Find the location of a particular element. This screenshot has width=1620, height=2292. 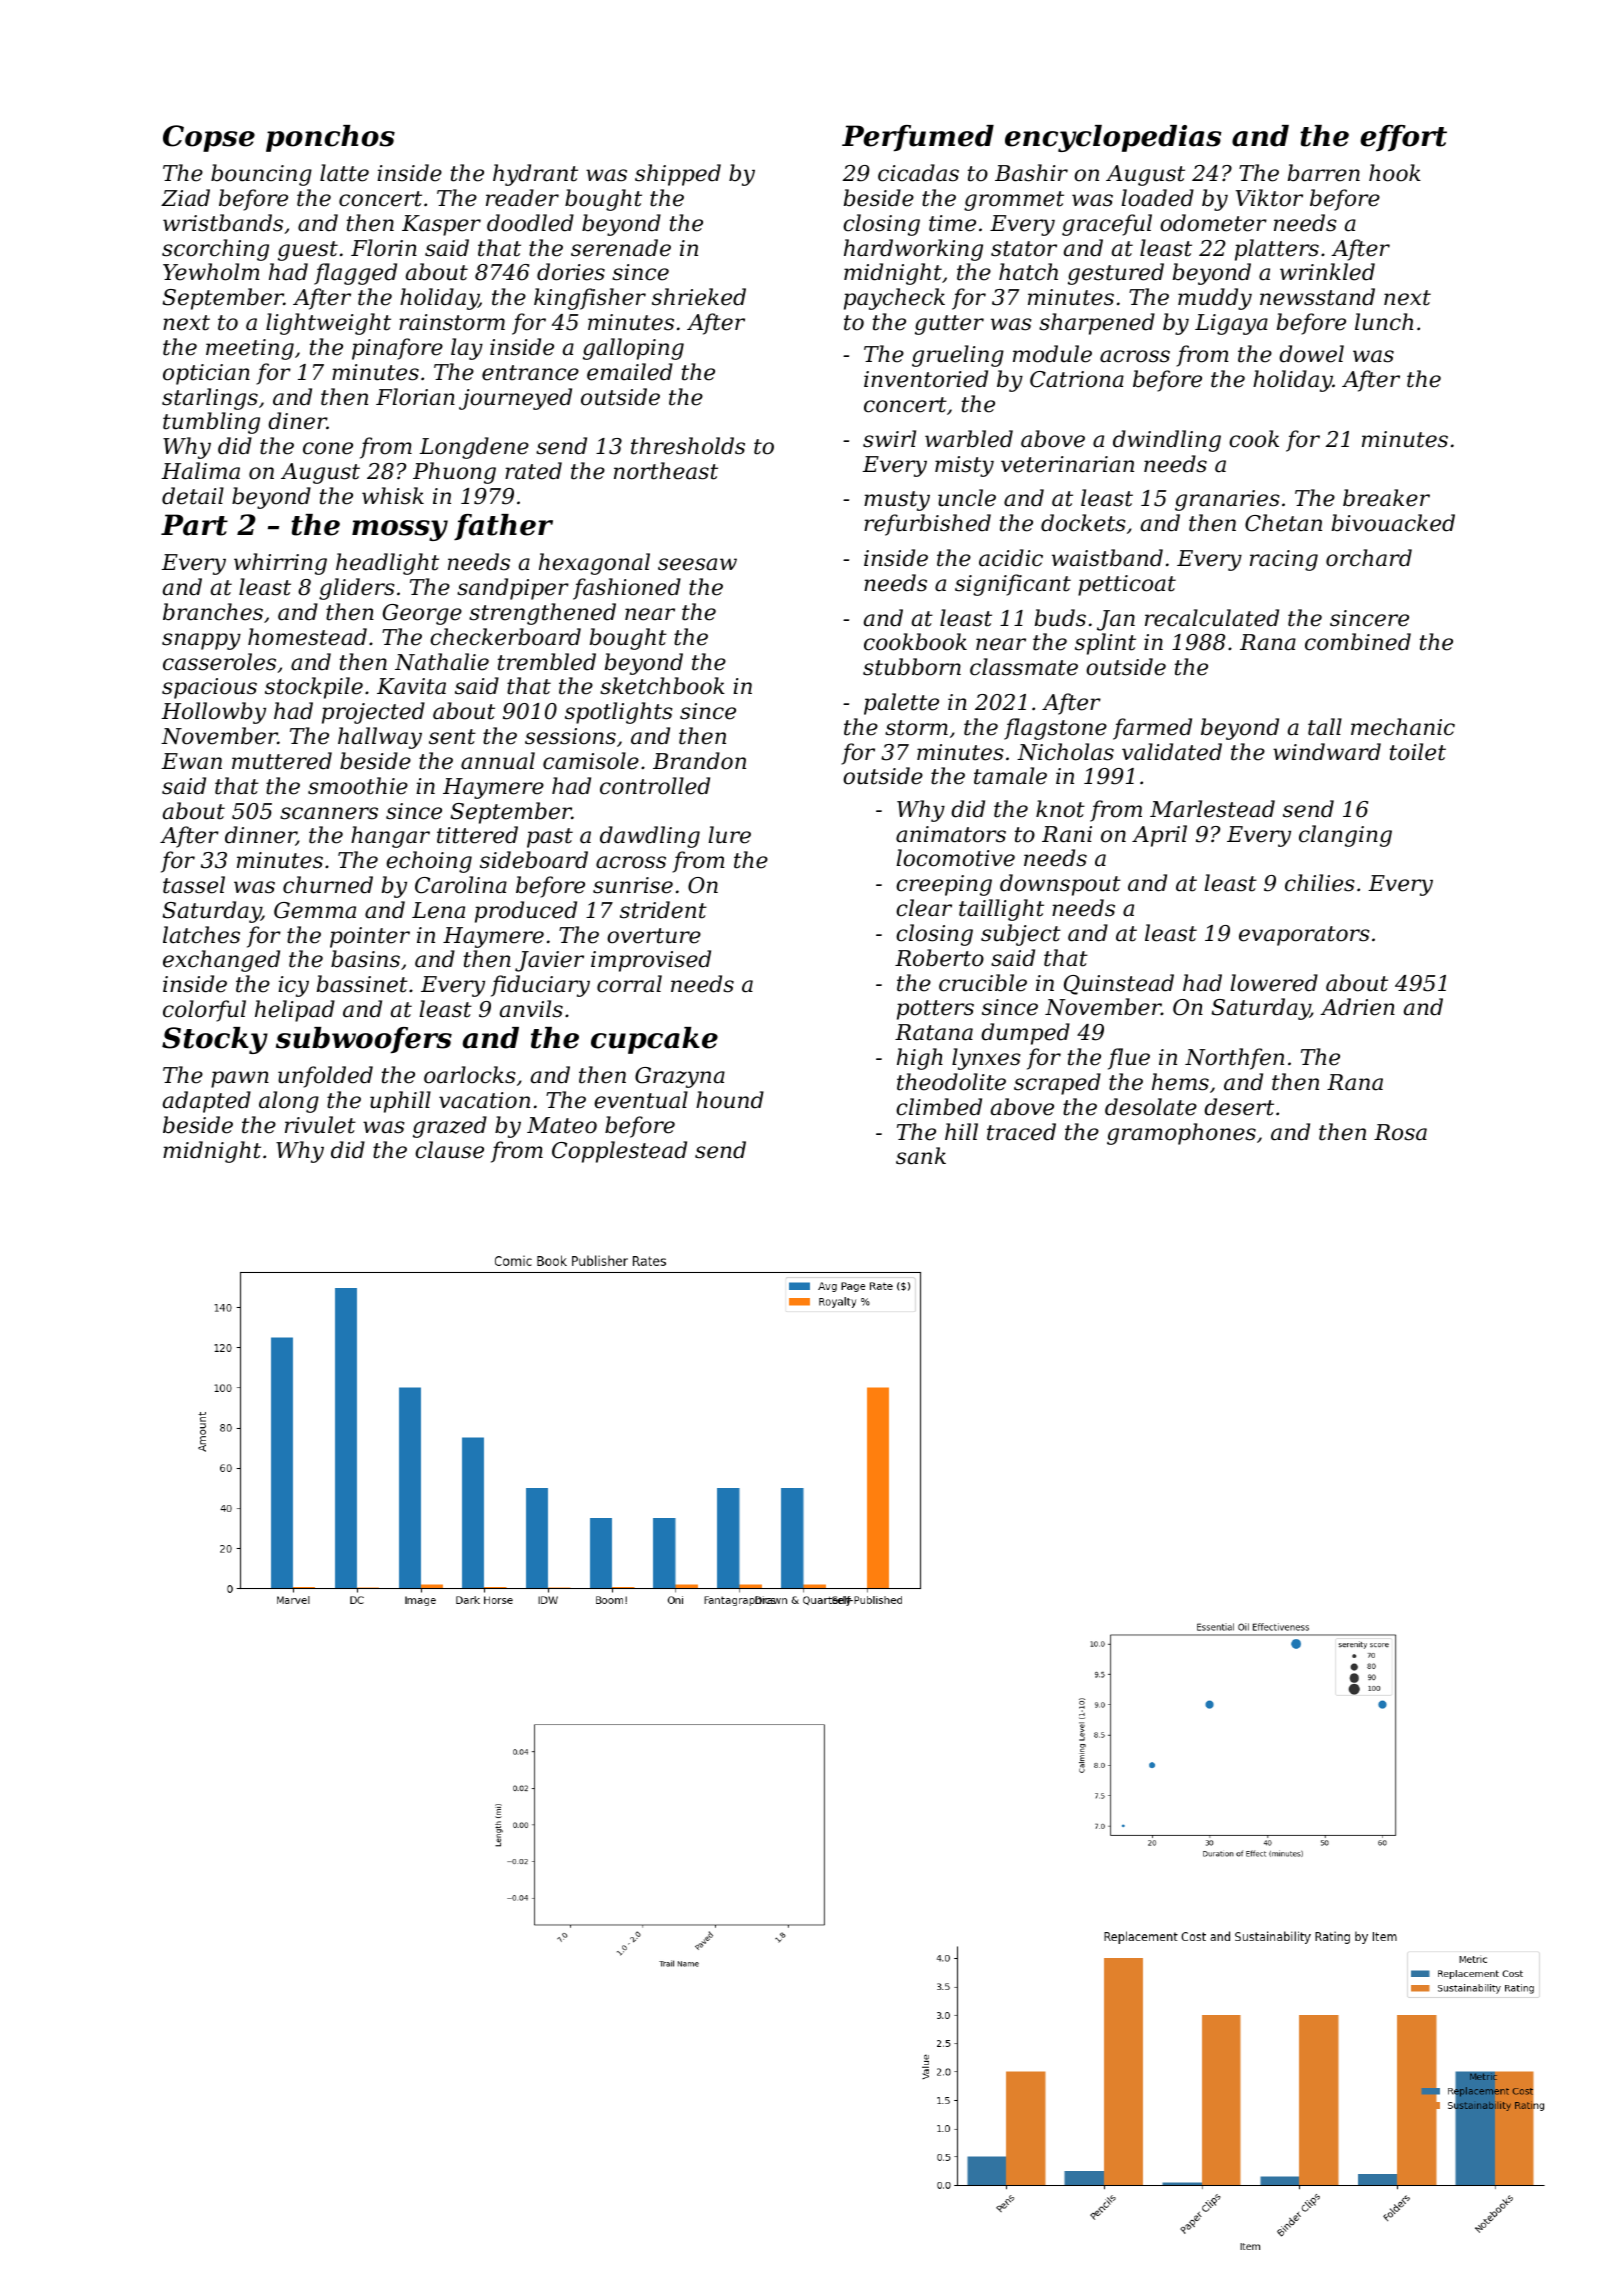

Rosa is located at coordinates (1400, 1132).
